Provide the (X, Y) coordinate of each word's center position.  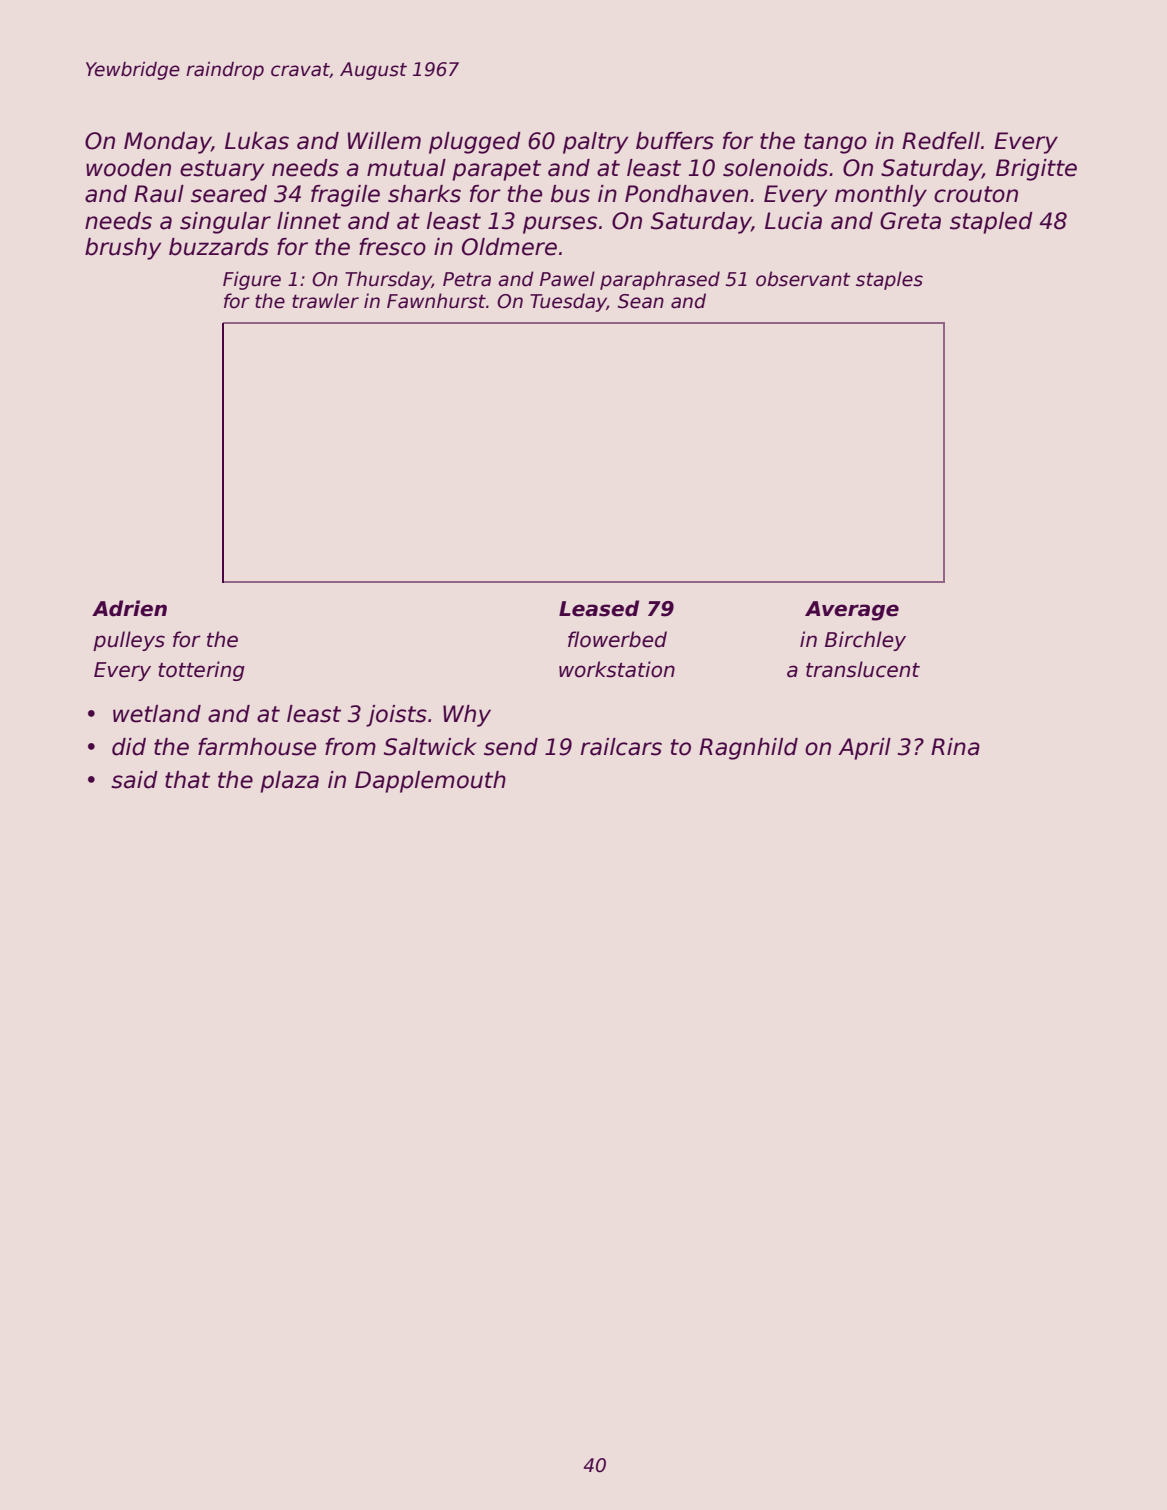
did (129, 747)
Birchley (865, 641)
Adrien (129, 608)
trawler (325, 301)
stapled (991, 223)
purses (560, 225)
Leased (599, 608)
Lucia (793, 221)
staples (889, 280)
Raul (159, 194)
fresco (392, 247)
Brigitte (1036, 170)
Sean (641, 301)
